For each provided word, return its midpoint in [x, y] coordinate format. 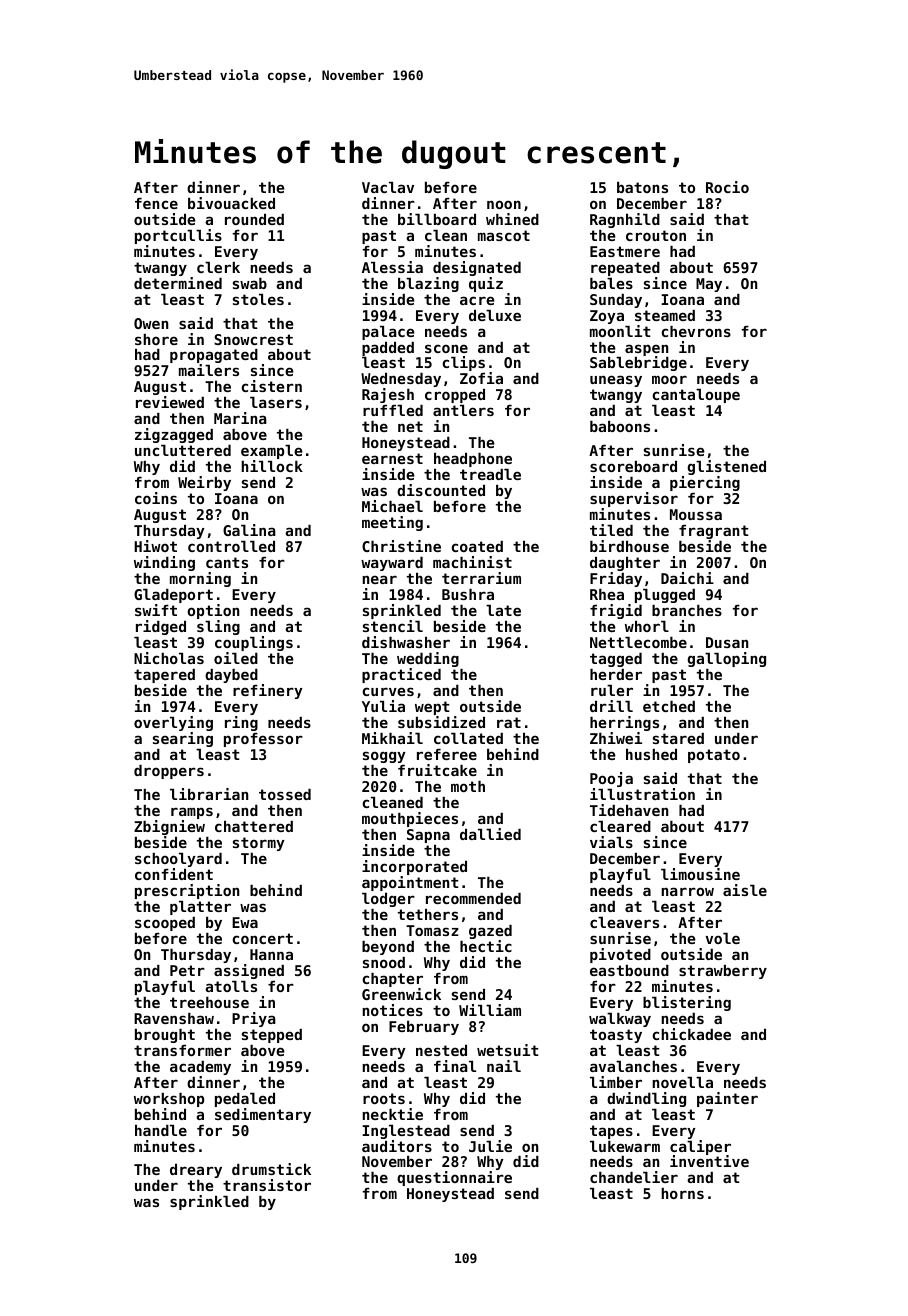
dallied [490, 834]
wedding [428, 659]
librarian [209, 794]
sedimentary [263, 1115]
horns [682, 1193]
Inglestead [406, 1132]
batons [642, 187]
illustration [642, 794]
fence [156, 203]
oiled [236, 658]
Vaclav [388, 187]
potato [714, 756]
